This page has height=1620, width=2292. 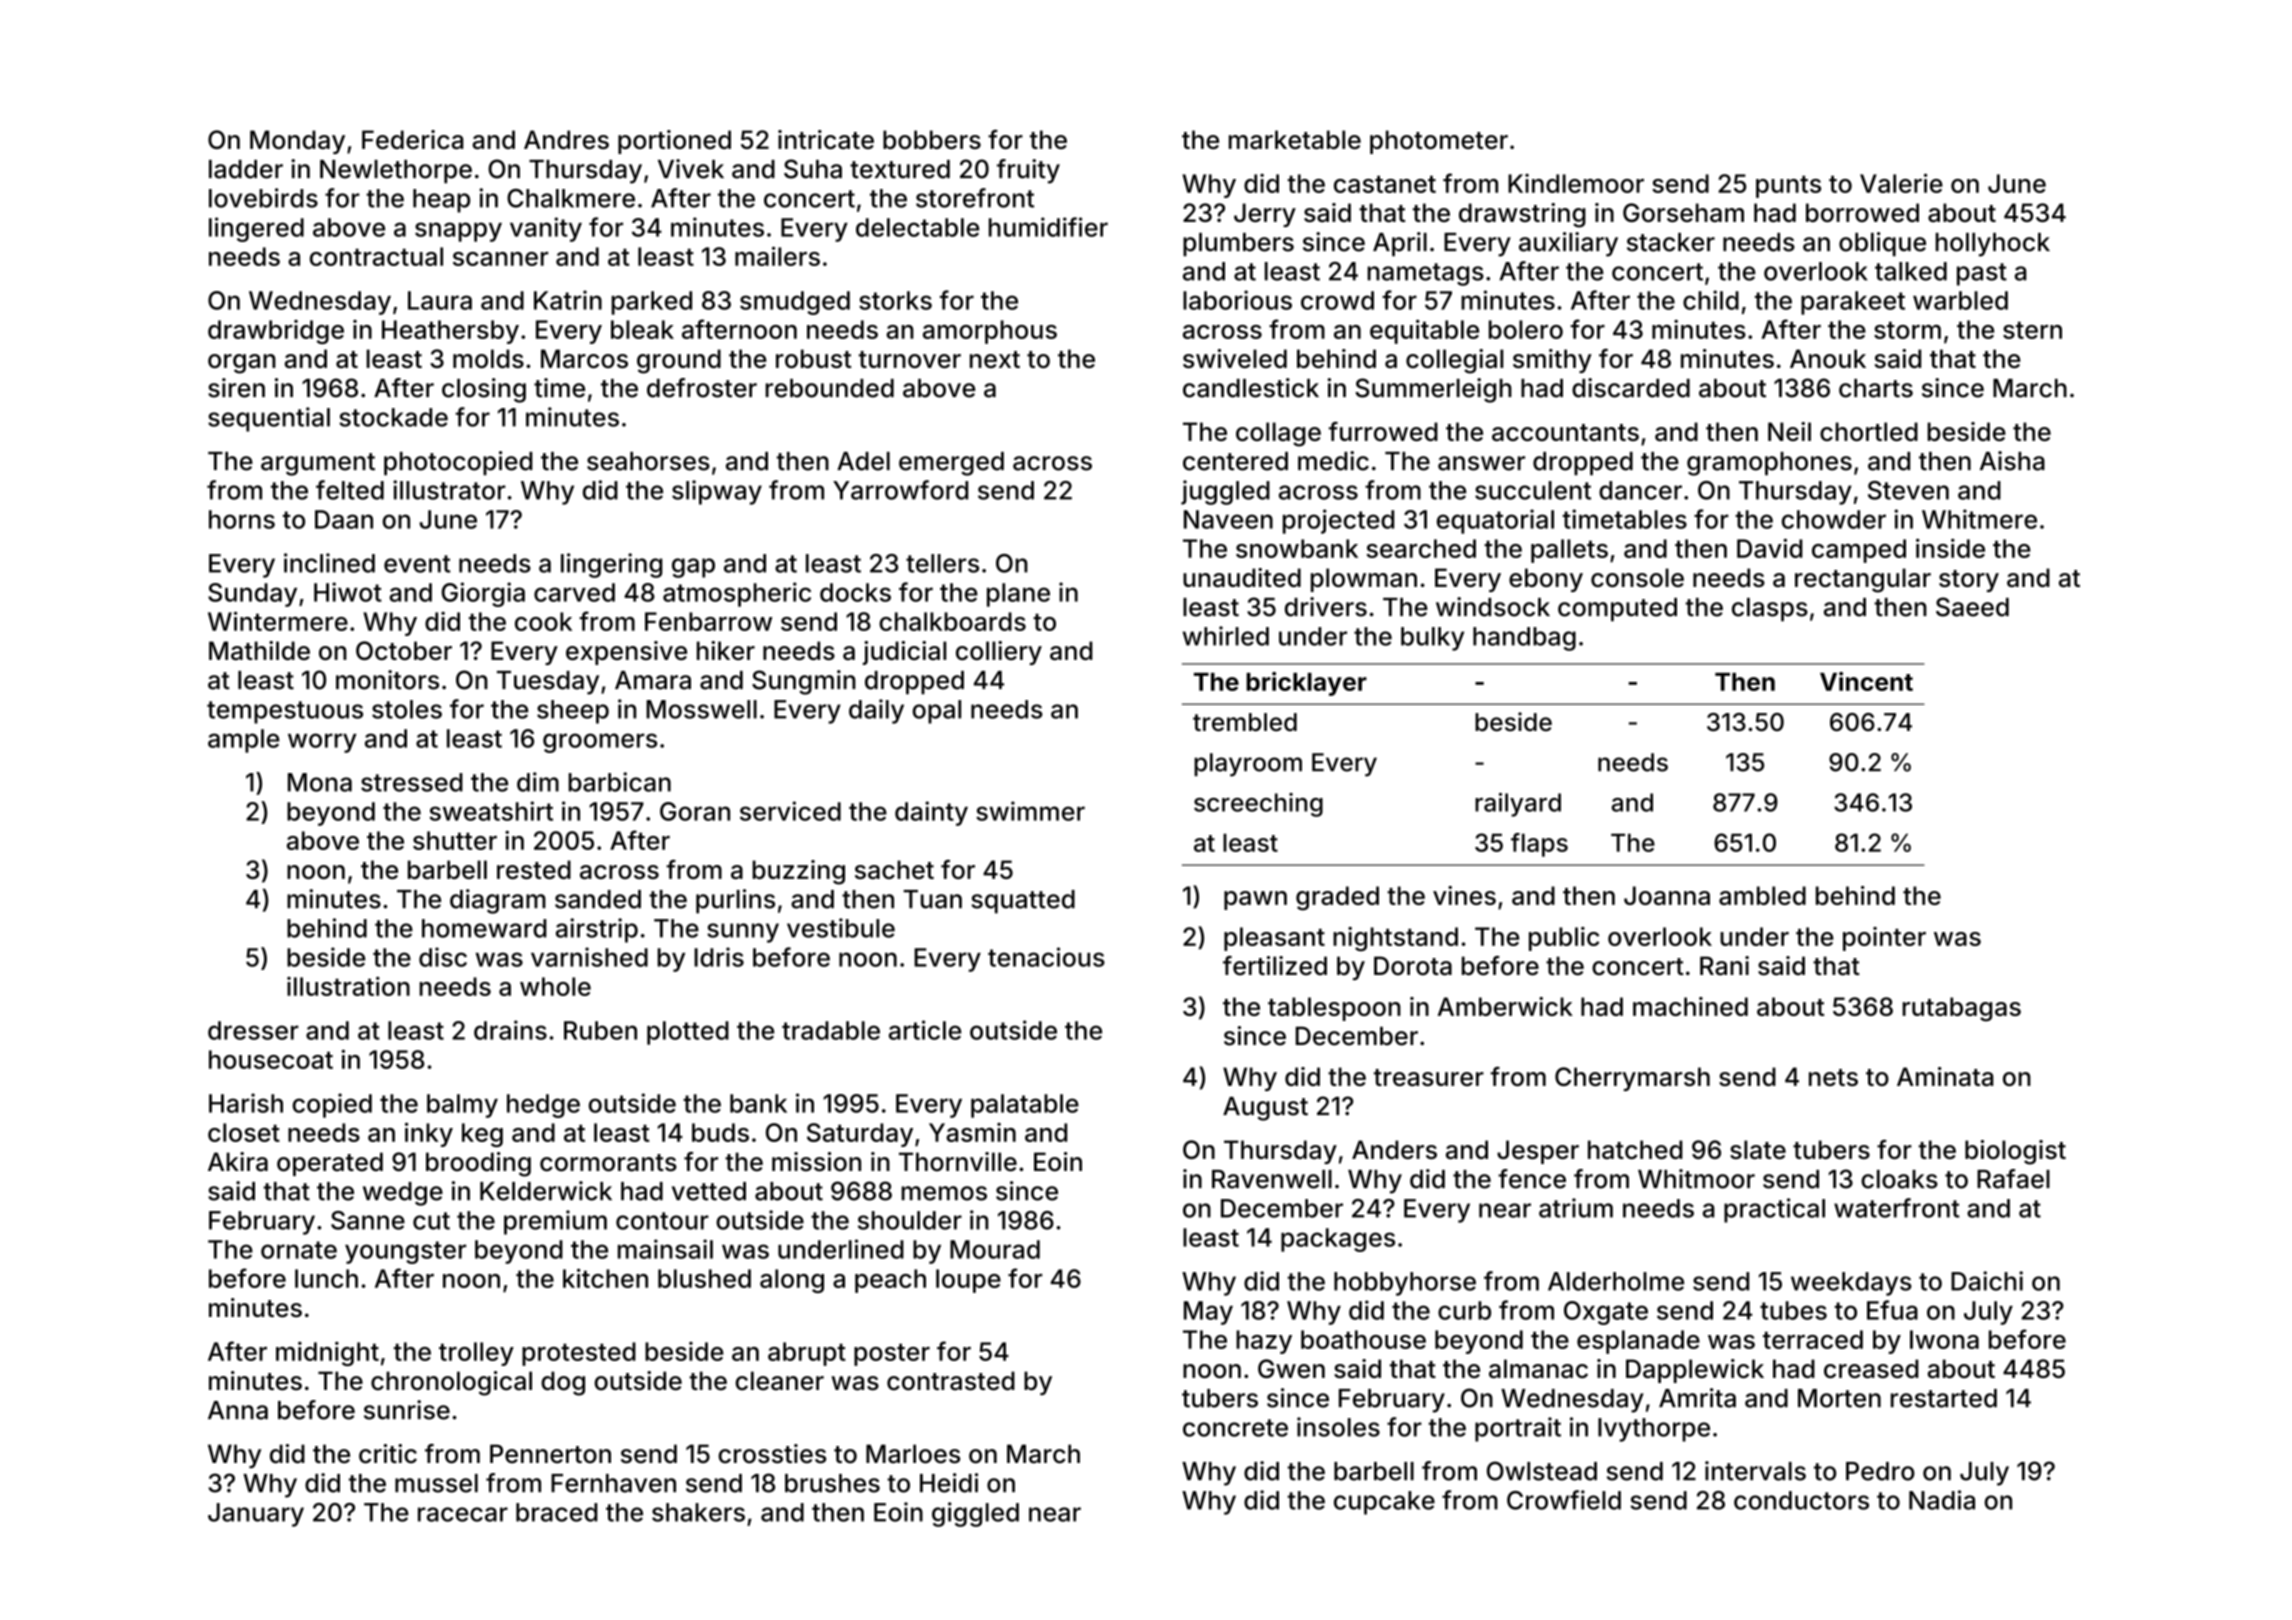 What do you see at coordinates (951, 464) in the page?
I see `emerged` at bounding box center [951, 464].
